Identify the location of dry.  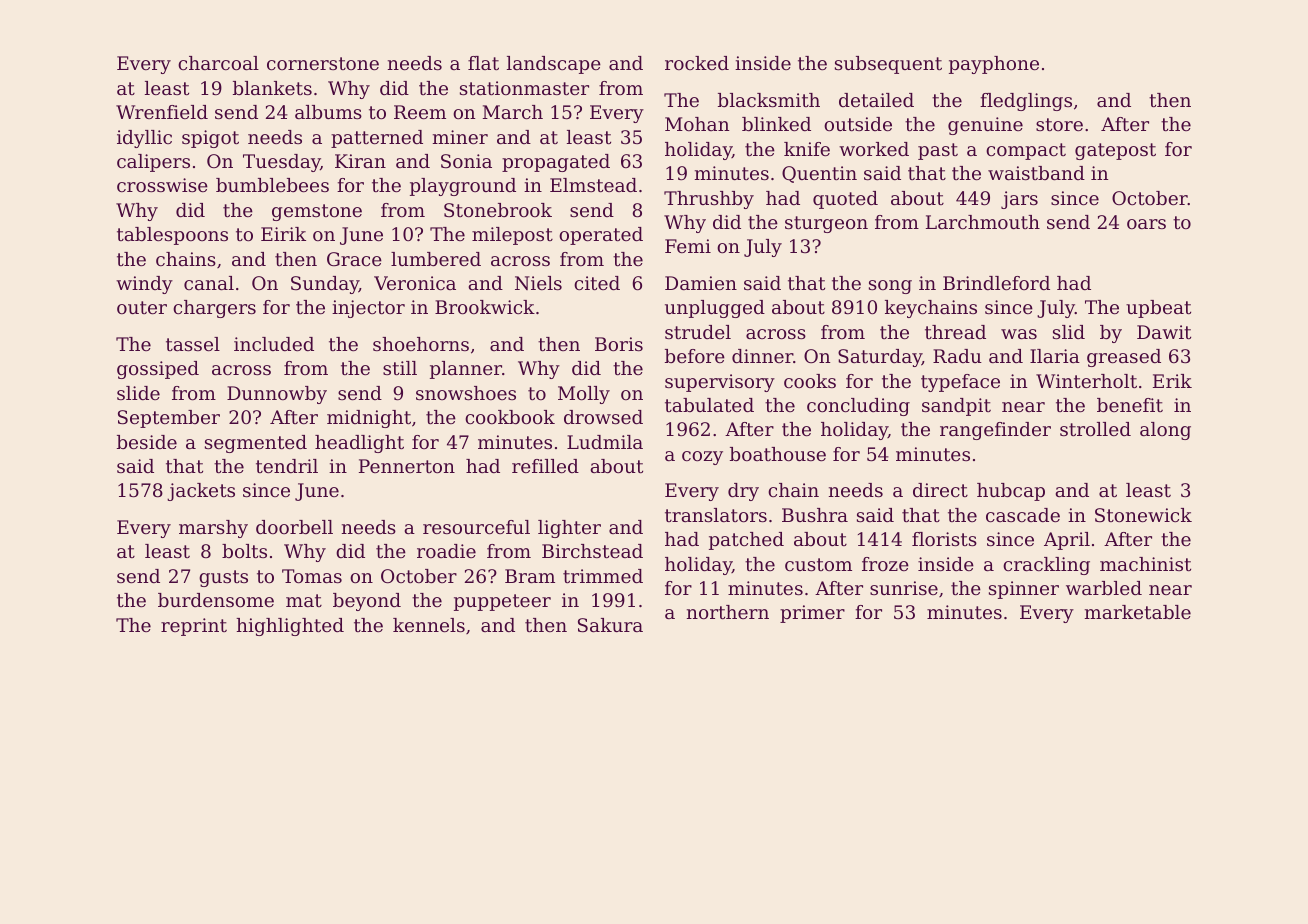
(743, 492).
